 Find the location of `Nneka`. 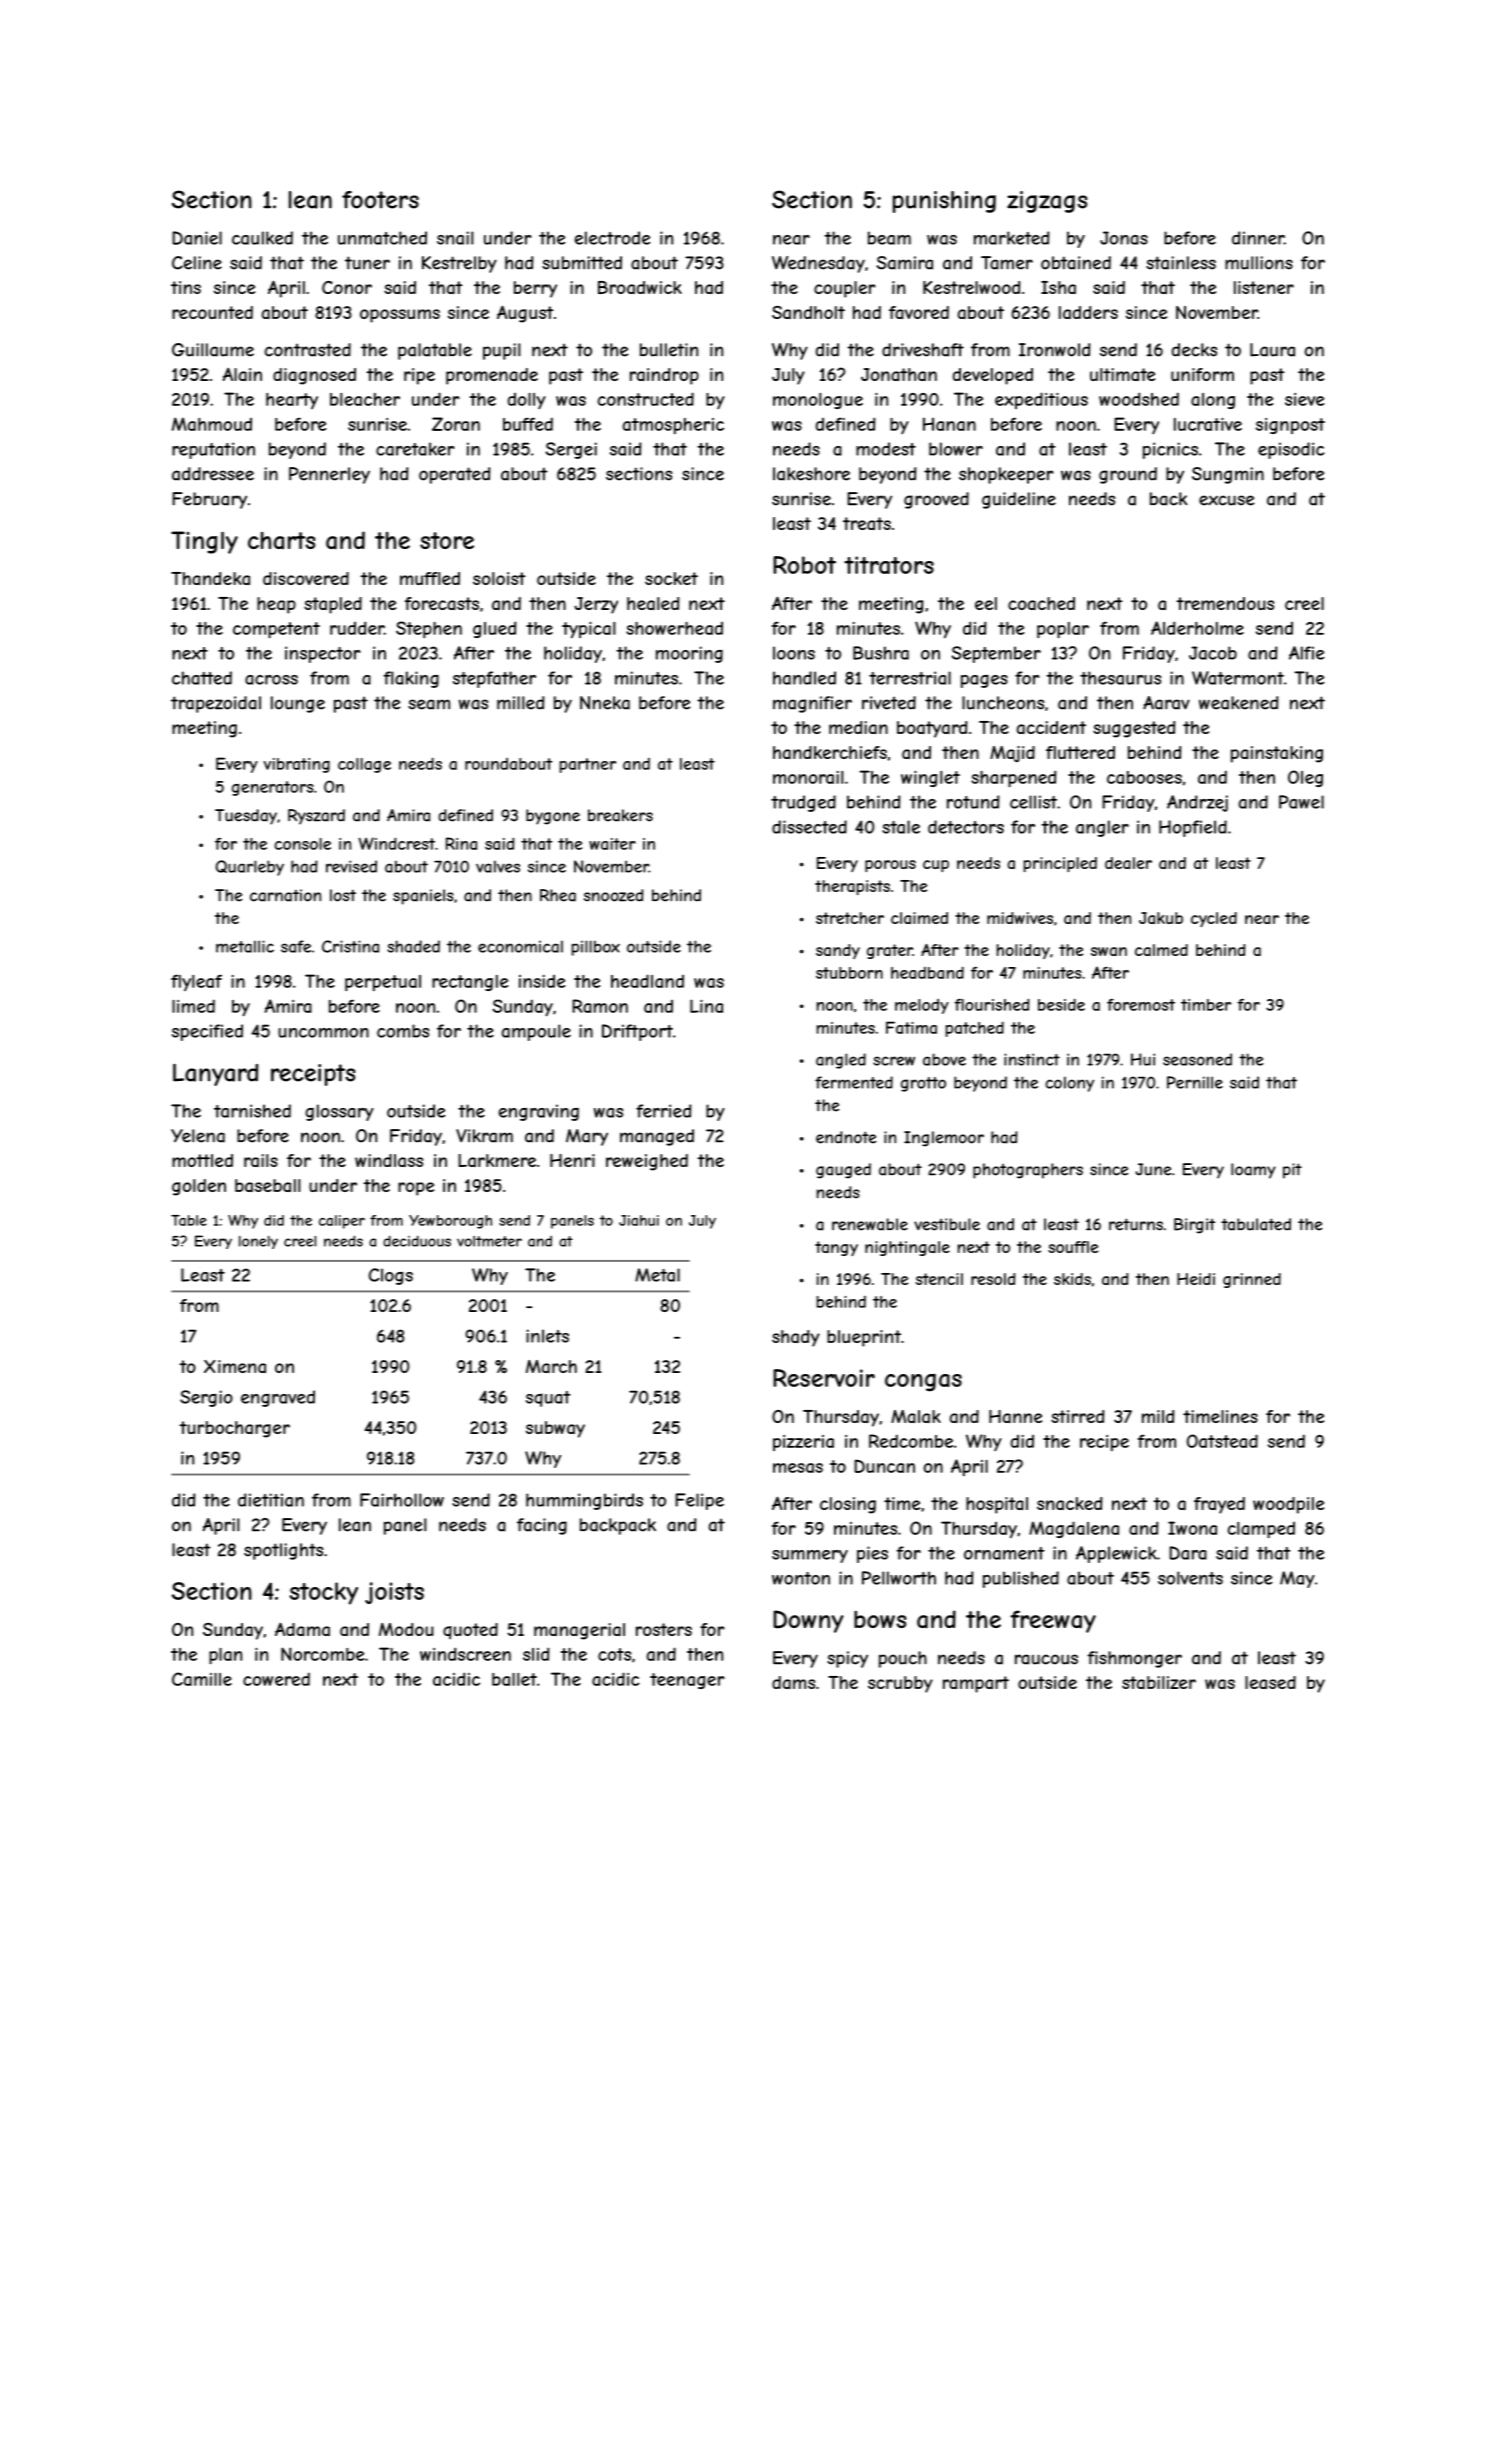

Nneka is located at coordinates (605, 703).
